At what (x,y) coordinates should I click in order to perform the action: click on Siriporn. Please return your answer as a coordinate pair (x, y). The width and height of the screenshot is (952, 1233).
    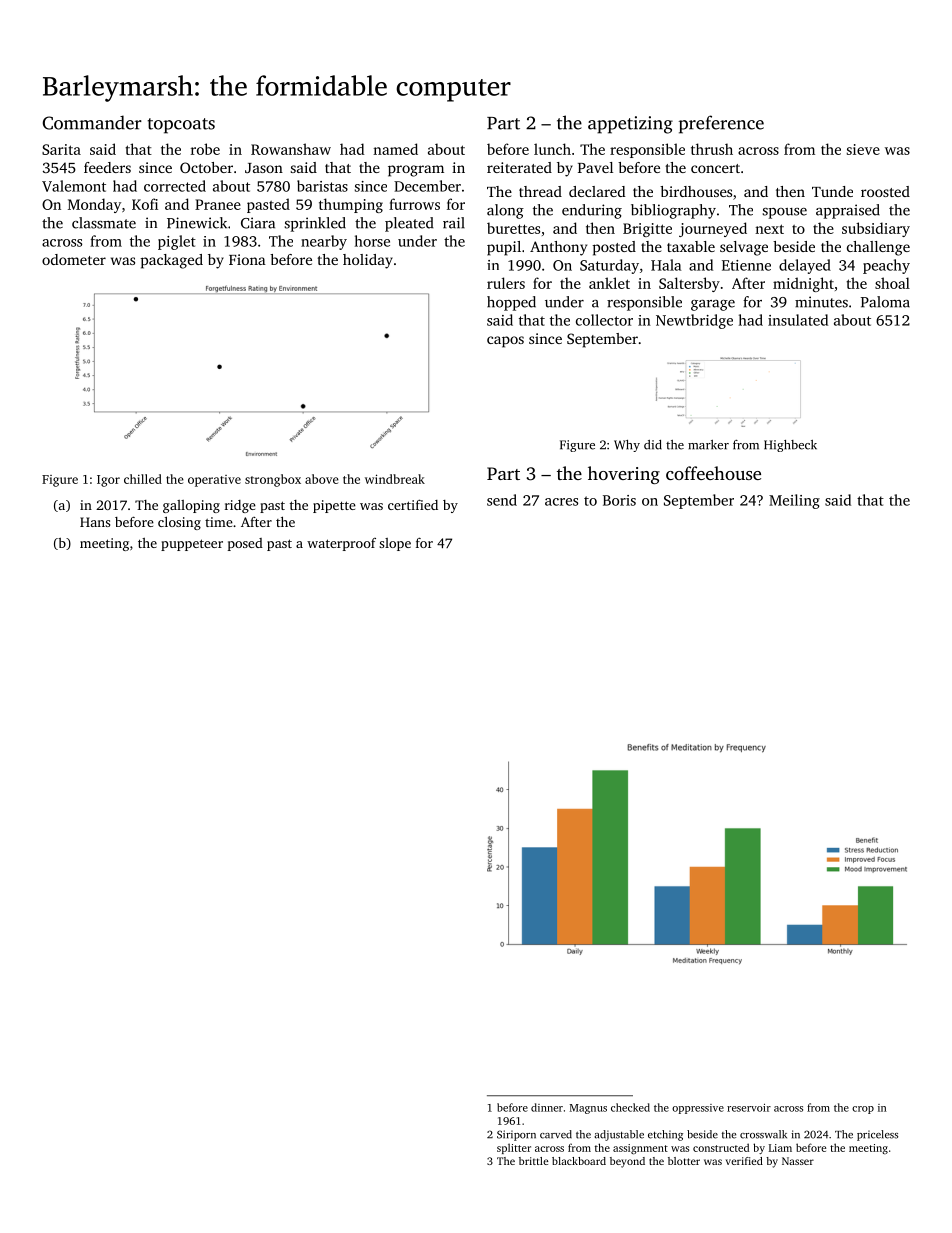
    Looking at the image, I should click on (516, 1135).
